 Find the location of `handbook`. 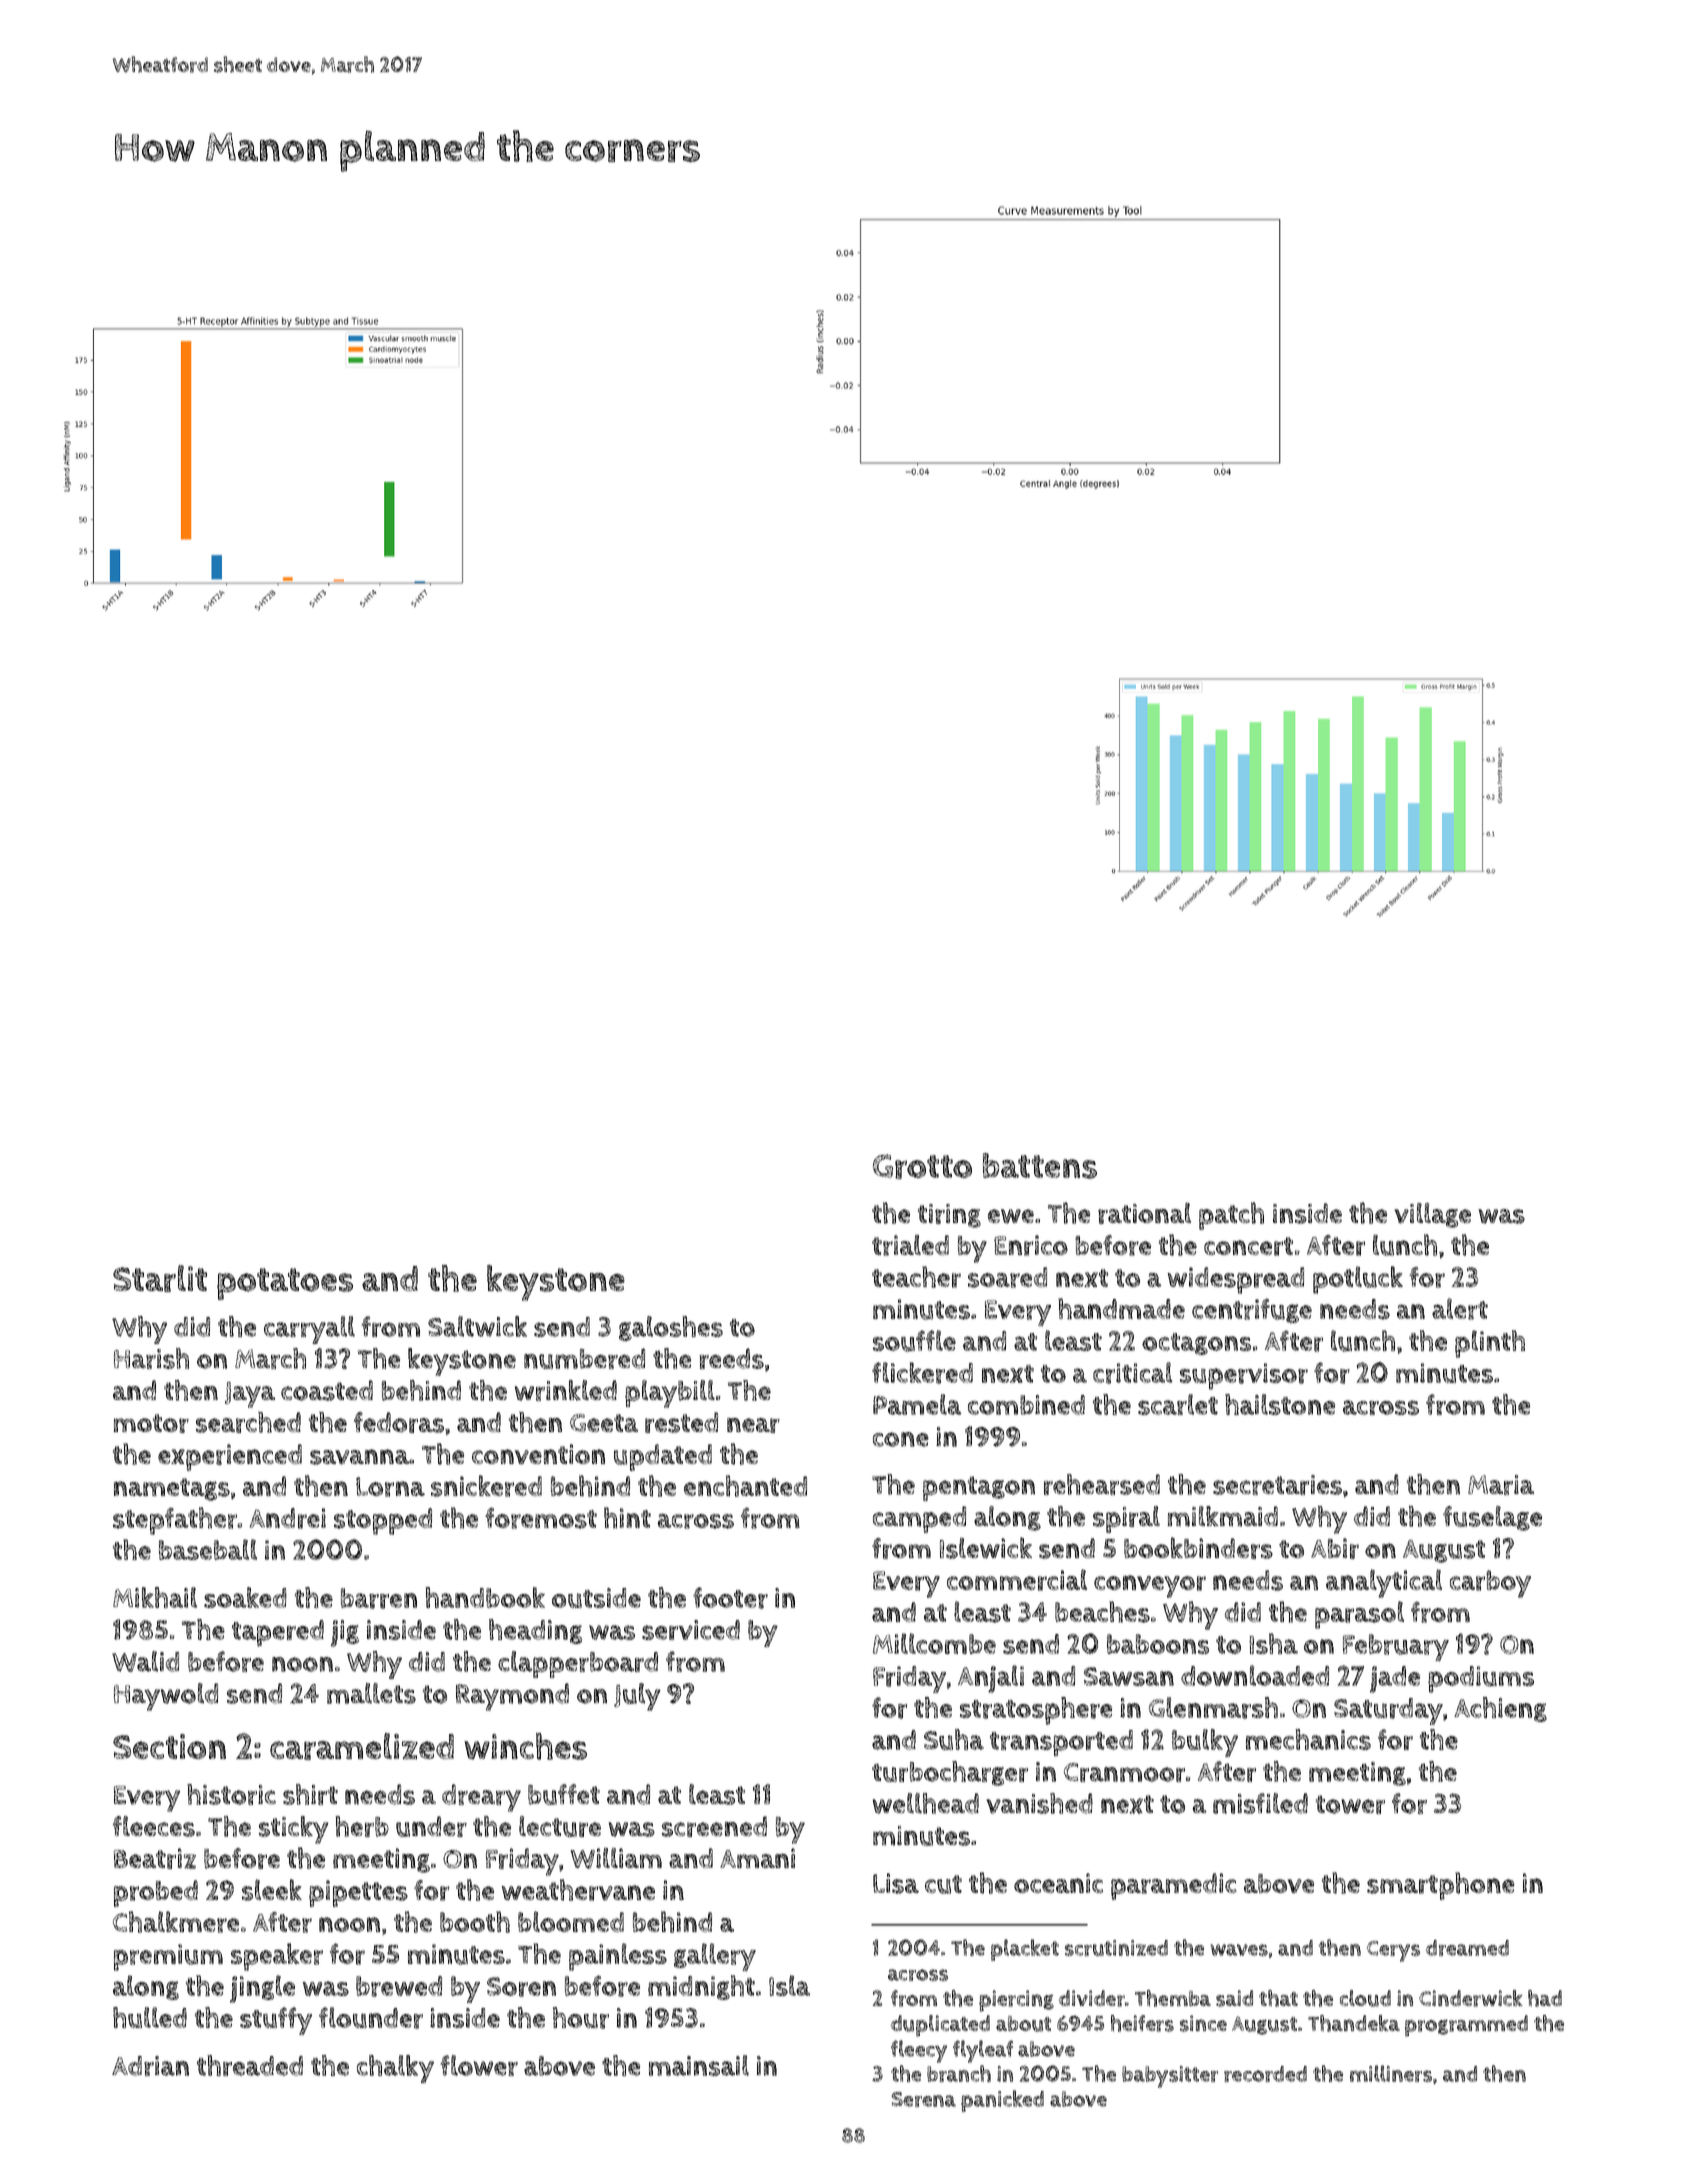

handbook is located at coordinates (485, 1597).
